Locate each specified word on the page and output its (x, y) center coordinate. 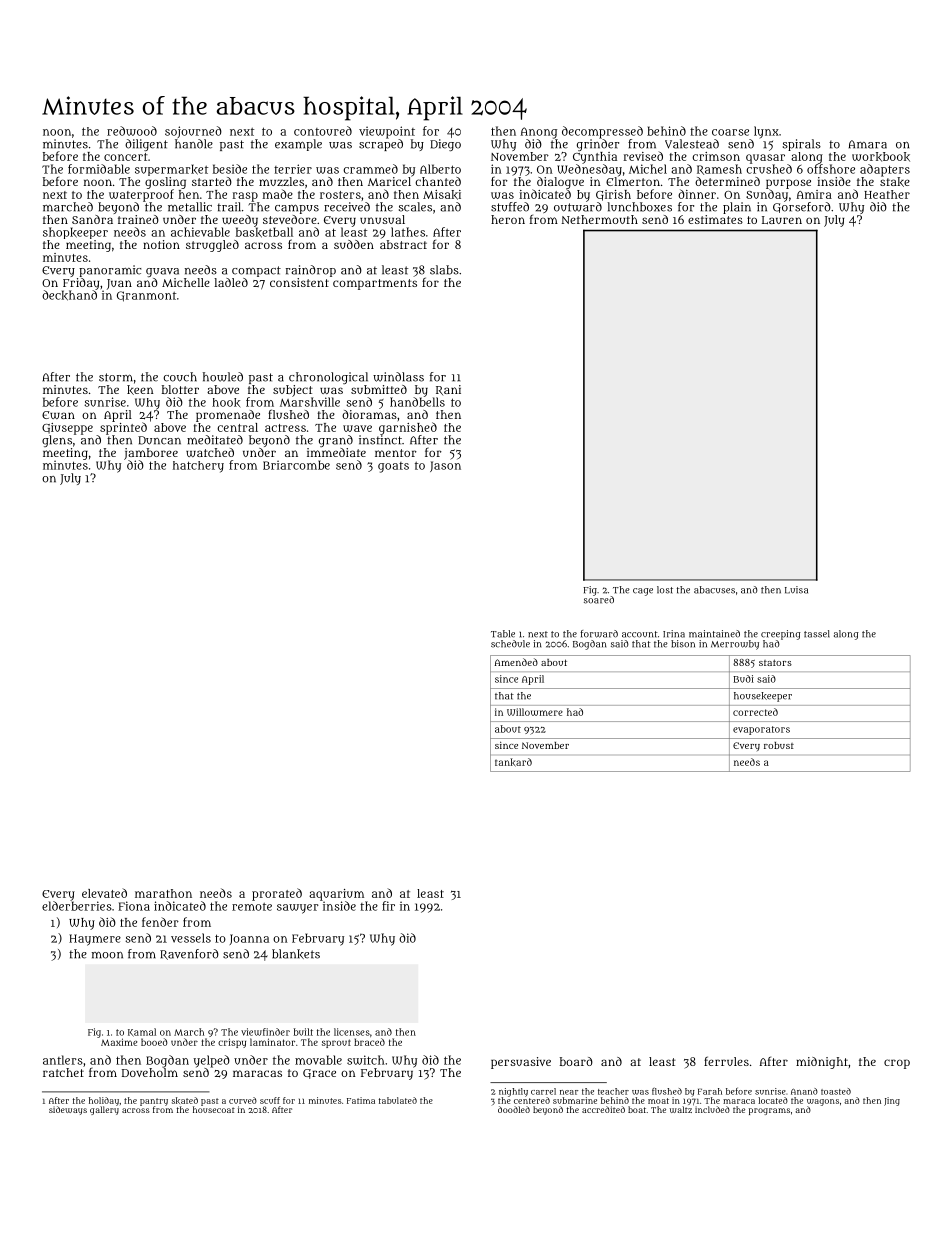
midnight (822, 1063)
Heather (887, 194)
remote (252, 907)
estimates (715, 219)
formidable (99, 169)
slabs (444, 270)
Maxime (119, 1042)
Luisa (796, 590)
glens (57, 441)
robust (779, 745)
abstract (403, 244)
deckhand (69, 295)
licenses (352, 1032)
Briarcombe (296, 465)
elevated (104, 893)
